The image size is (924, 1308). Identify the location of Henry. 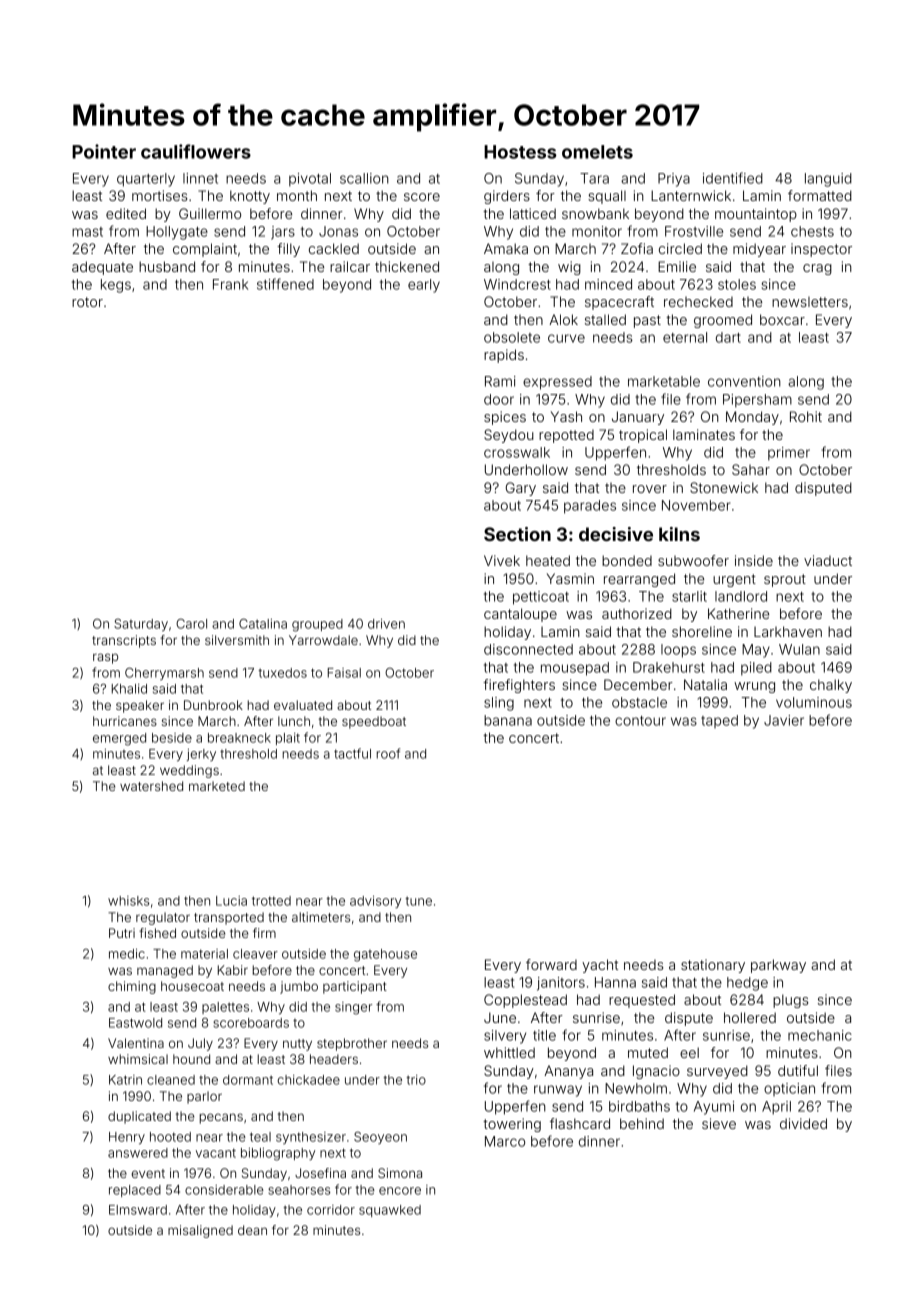
(127, 1138).
